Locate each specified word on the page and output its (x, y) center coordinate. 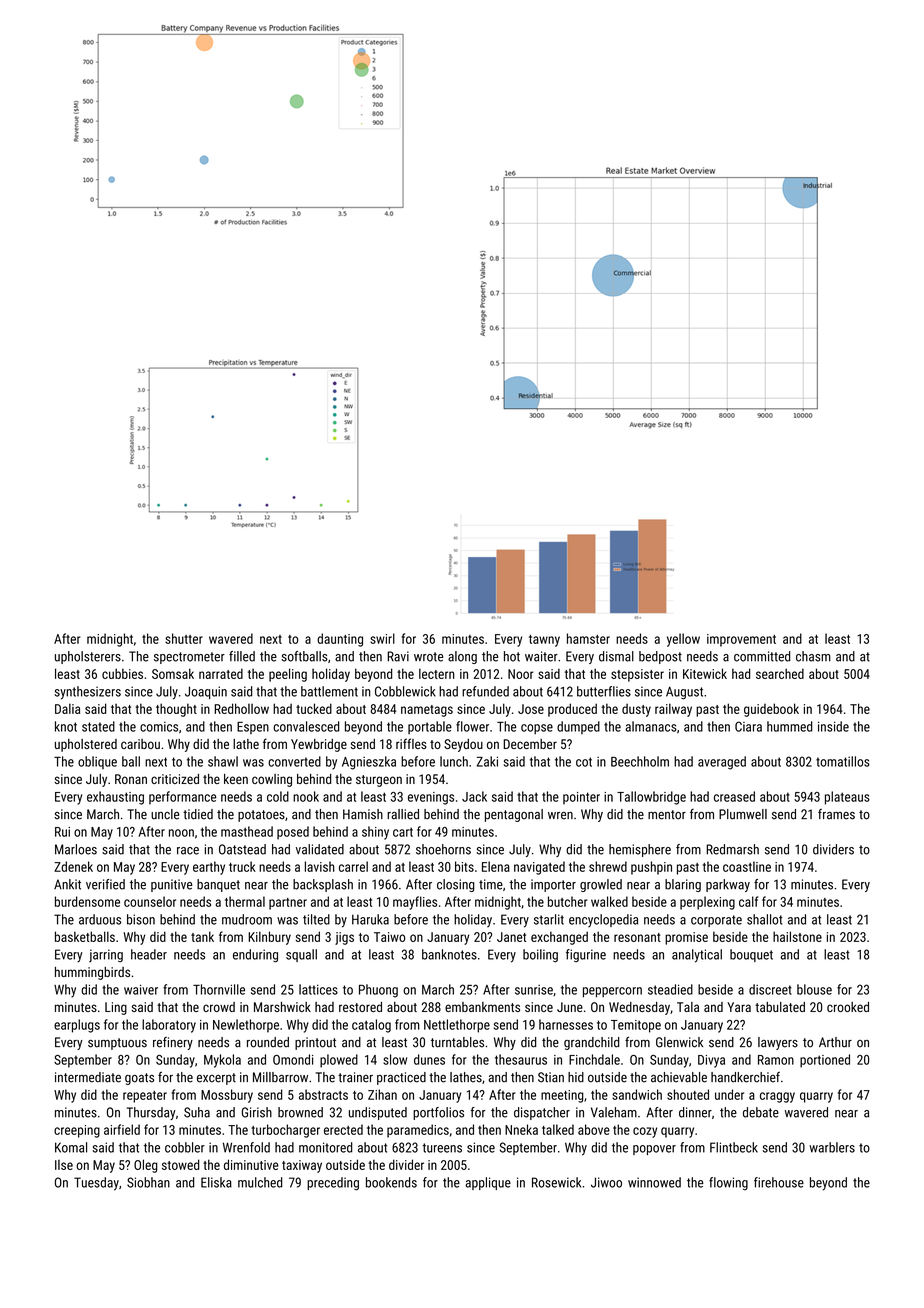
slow (395, 1059)
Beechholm (640, 761)
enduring (255, 956)
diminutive (251, 1164)
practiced (401, 1078)
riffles (411, 743)
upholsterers (88, 657)
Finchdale (594, 1059)
